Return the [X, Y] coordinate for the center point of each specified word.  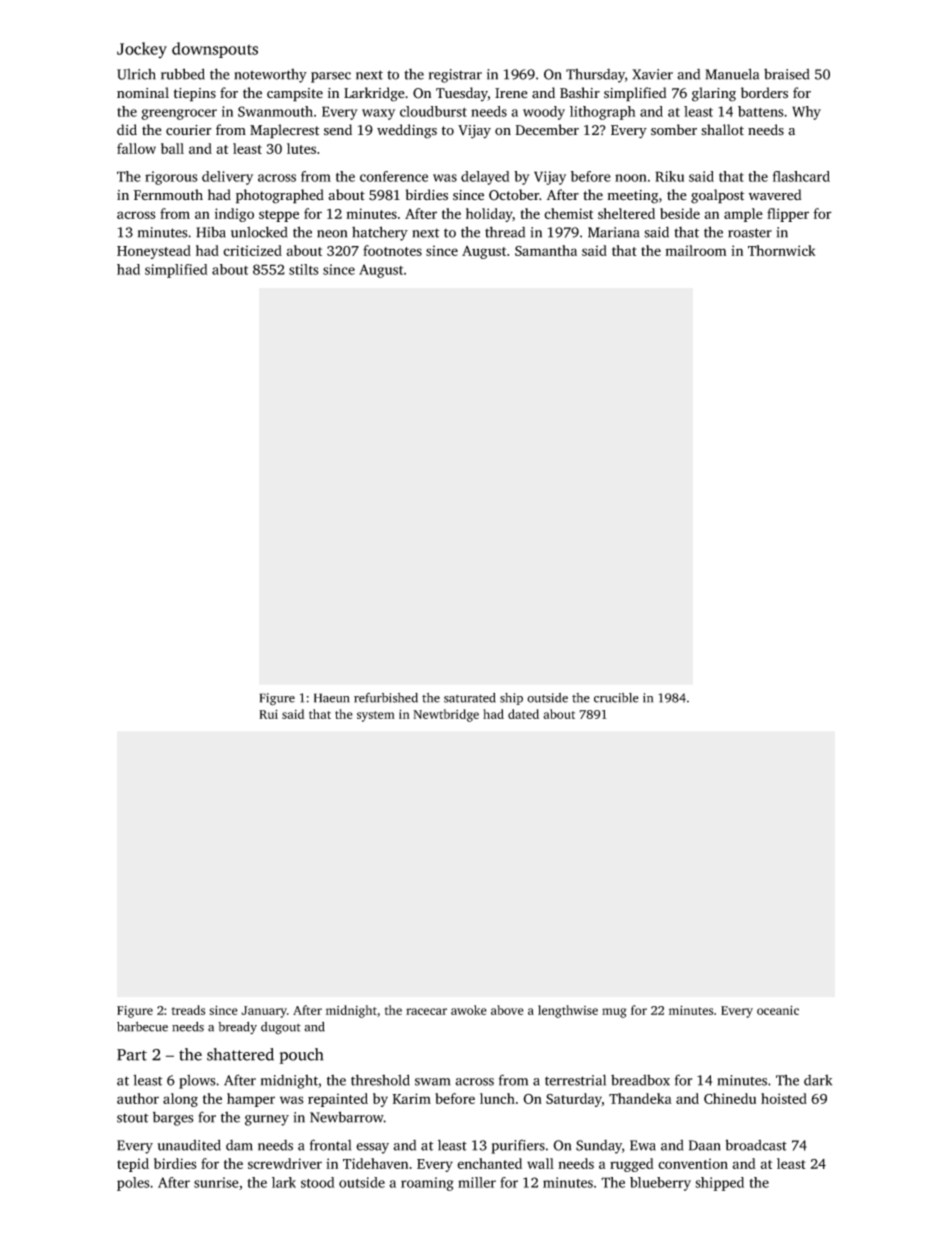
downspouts [215, 50]
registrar [455, 76]
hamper [251, 1100]
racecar [426, 1011]
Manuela [732, 74]
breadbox [640, 1080]
